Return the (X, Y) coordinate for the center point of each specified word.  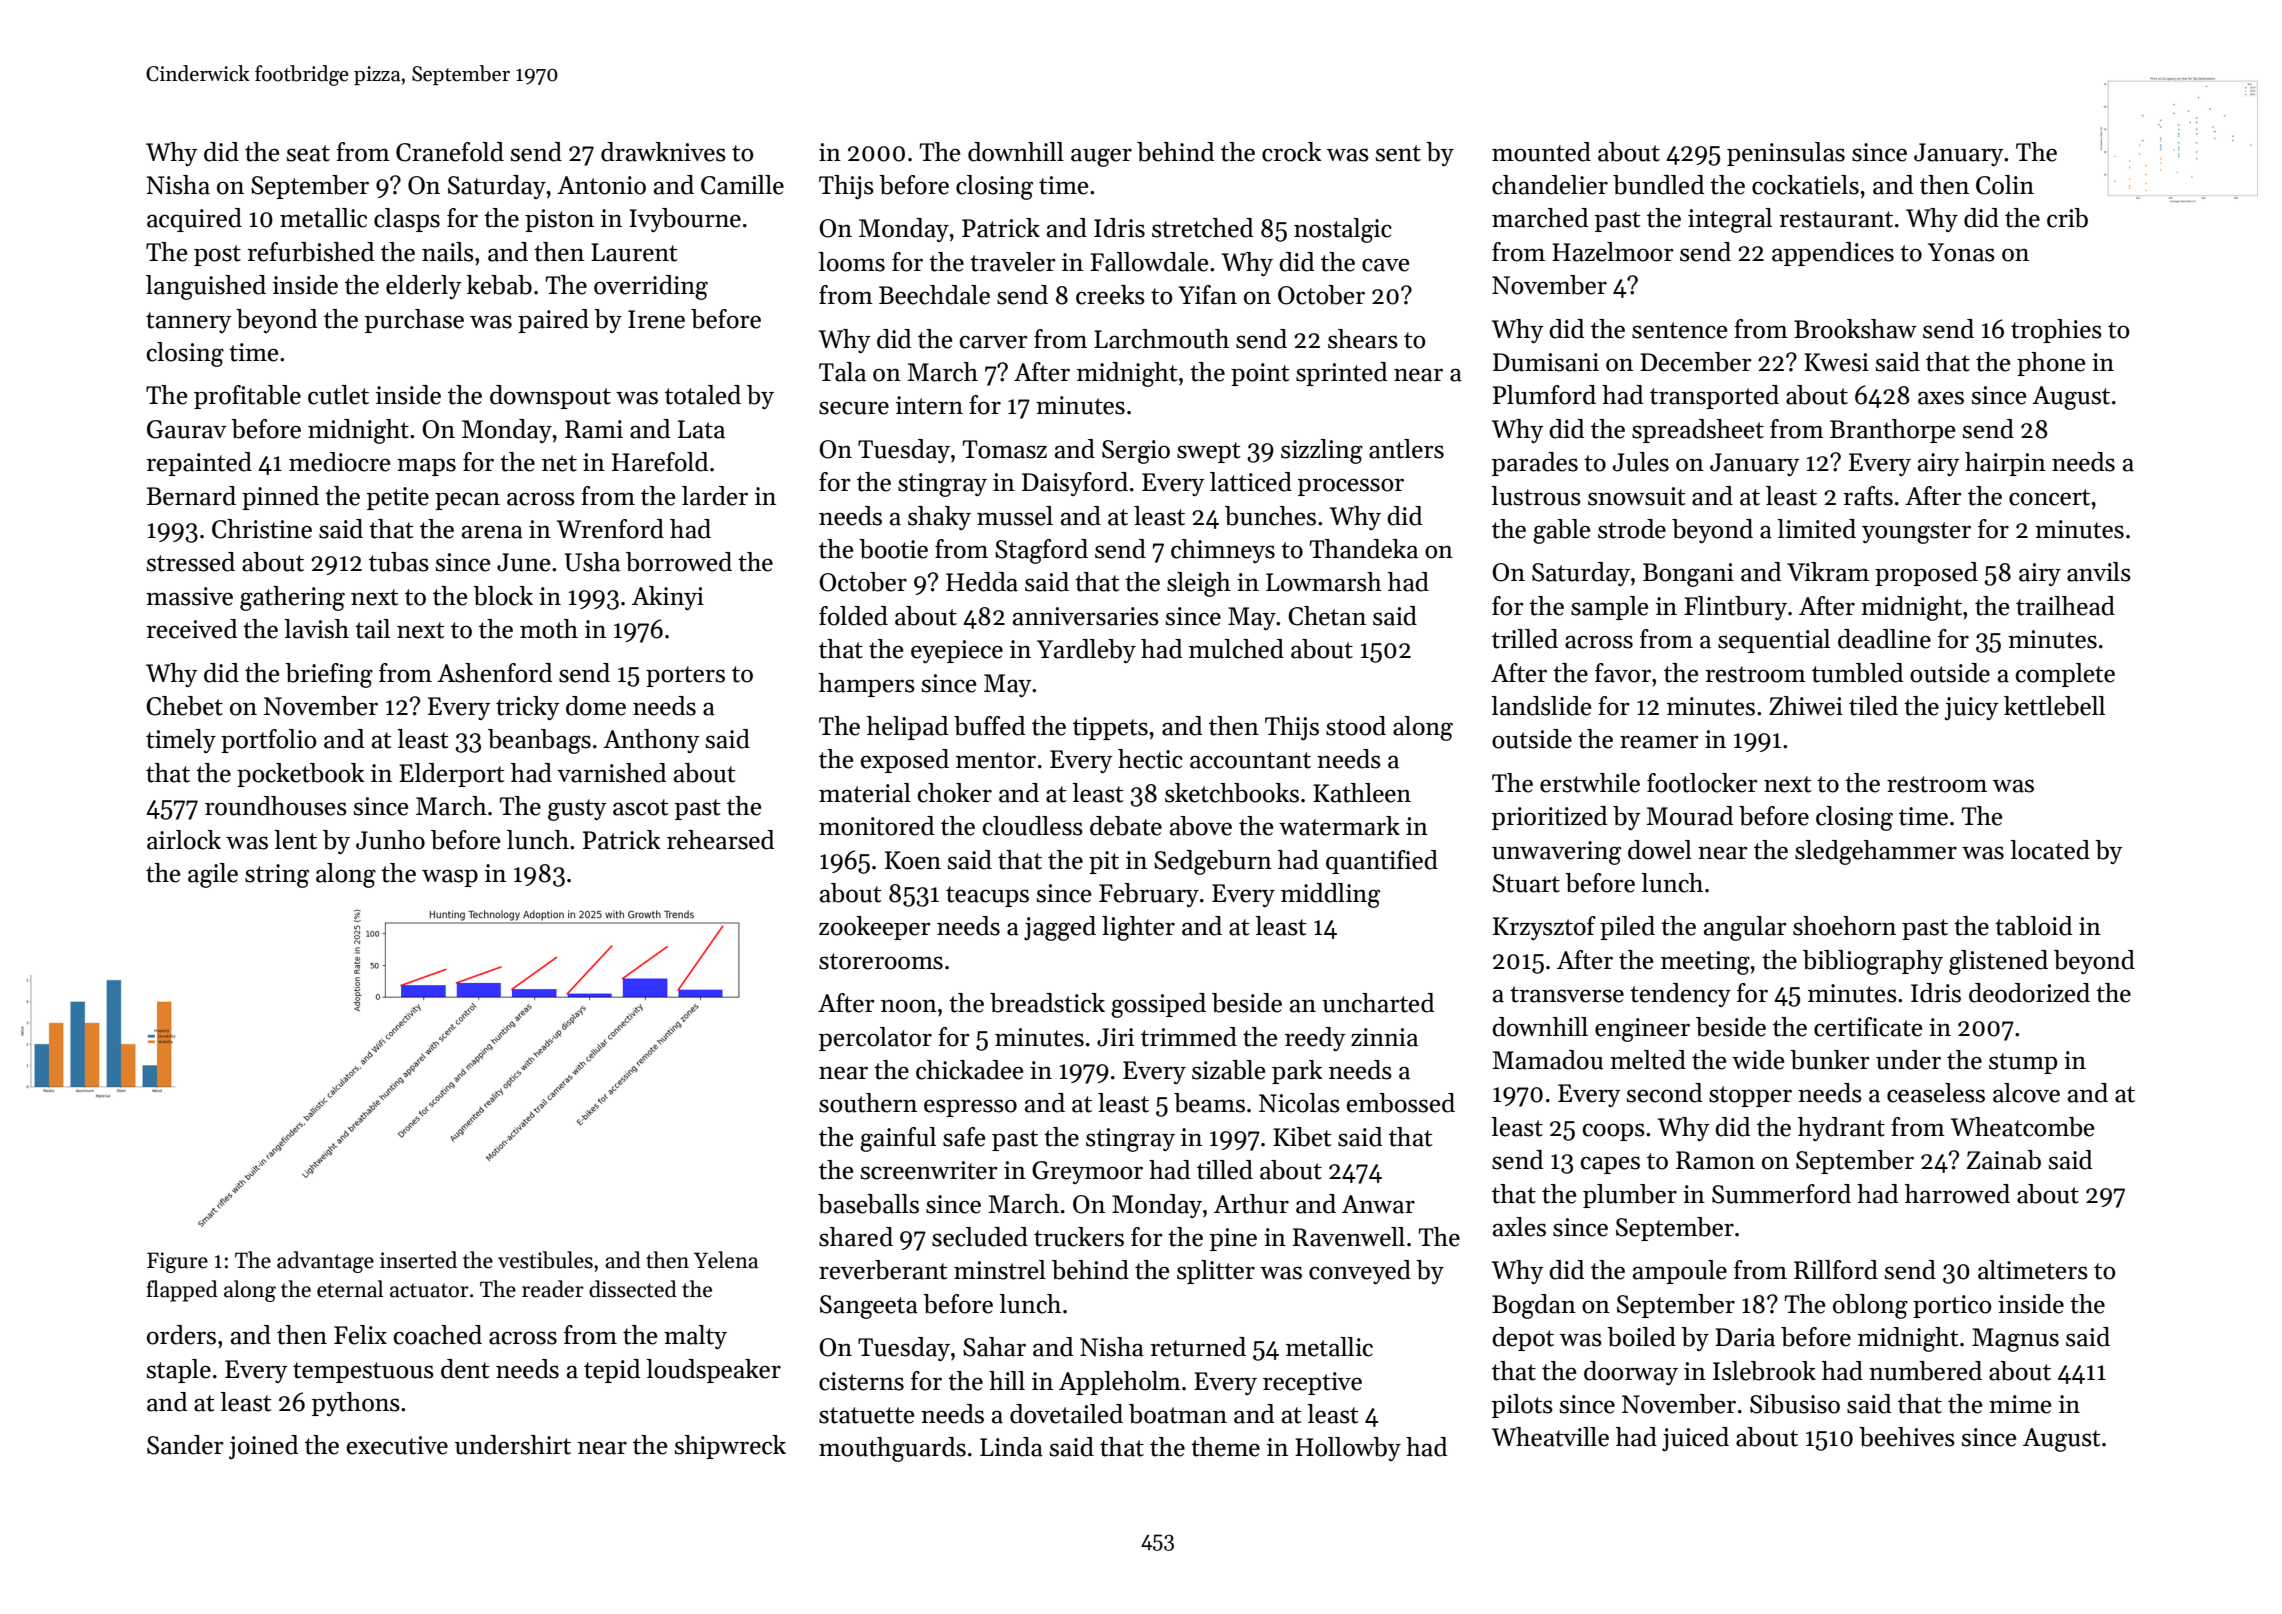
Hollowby (1348, 1449)
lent (295, 840)
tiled (1873, 706)
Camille (742, 185)
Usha (592, 562)
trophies (2056, 331)
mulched (1236, 649)
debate (1126, 826)
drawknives (663, 152)
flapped (182, 1291)
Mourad (1689, 816)
